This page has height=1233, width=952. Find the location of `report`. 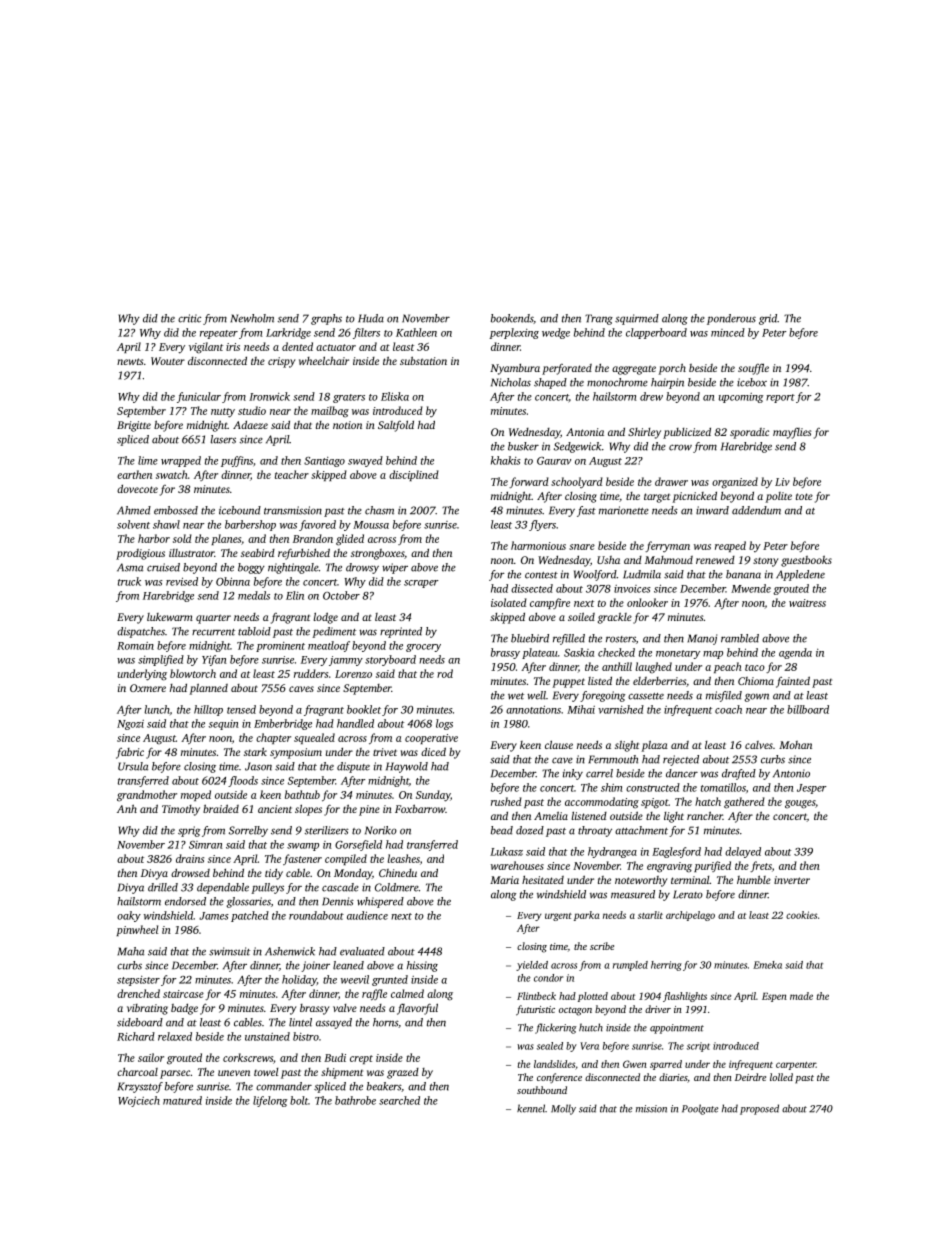

report is located at coordinates (780, 398).
